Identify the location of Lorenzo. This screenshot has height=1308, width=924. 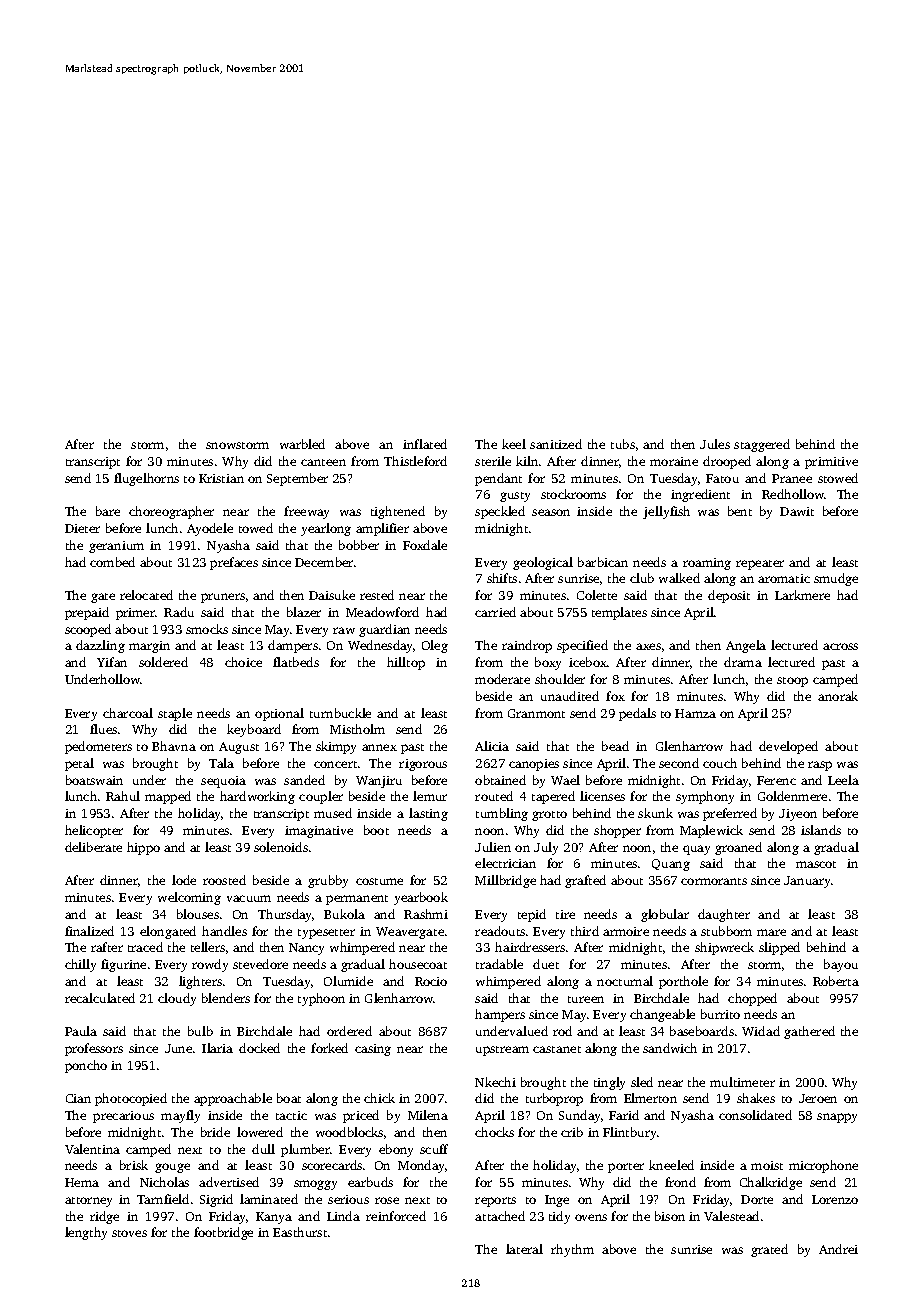
(835, 1199).
